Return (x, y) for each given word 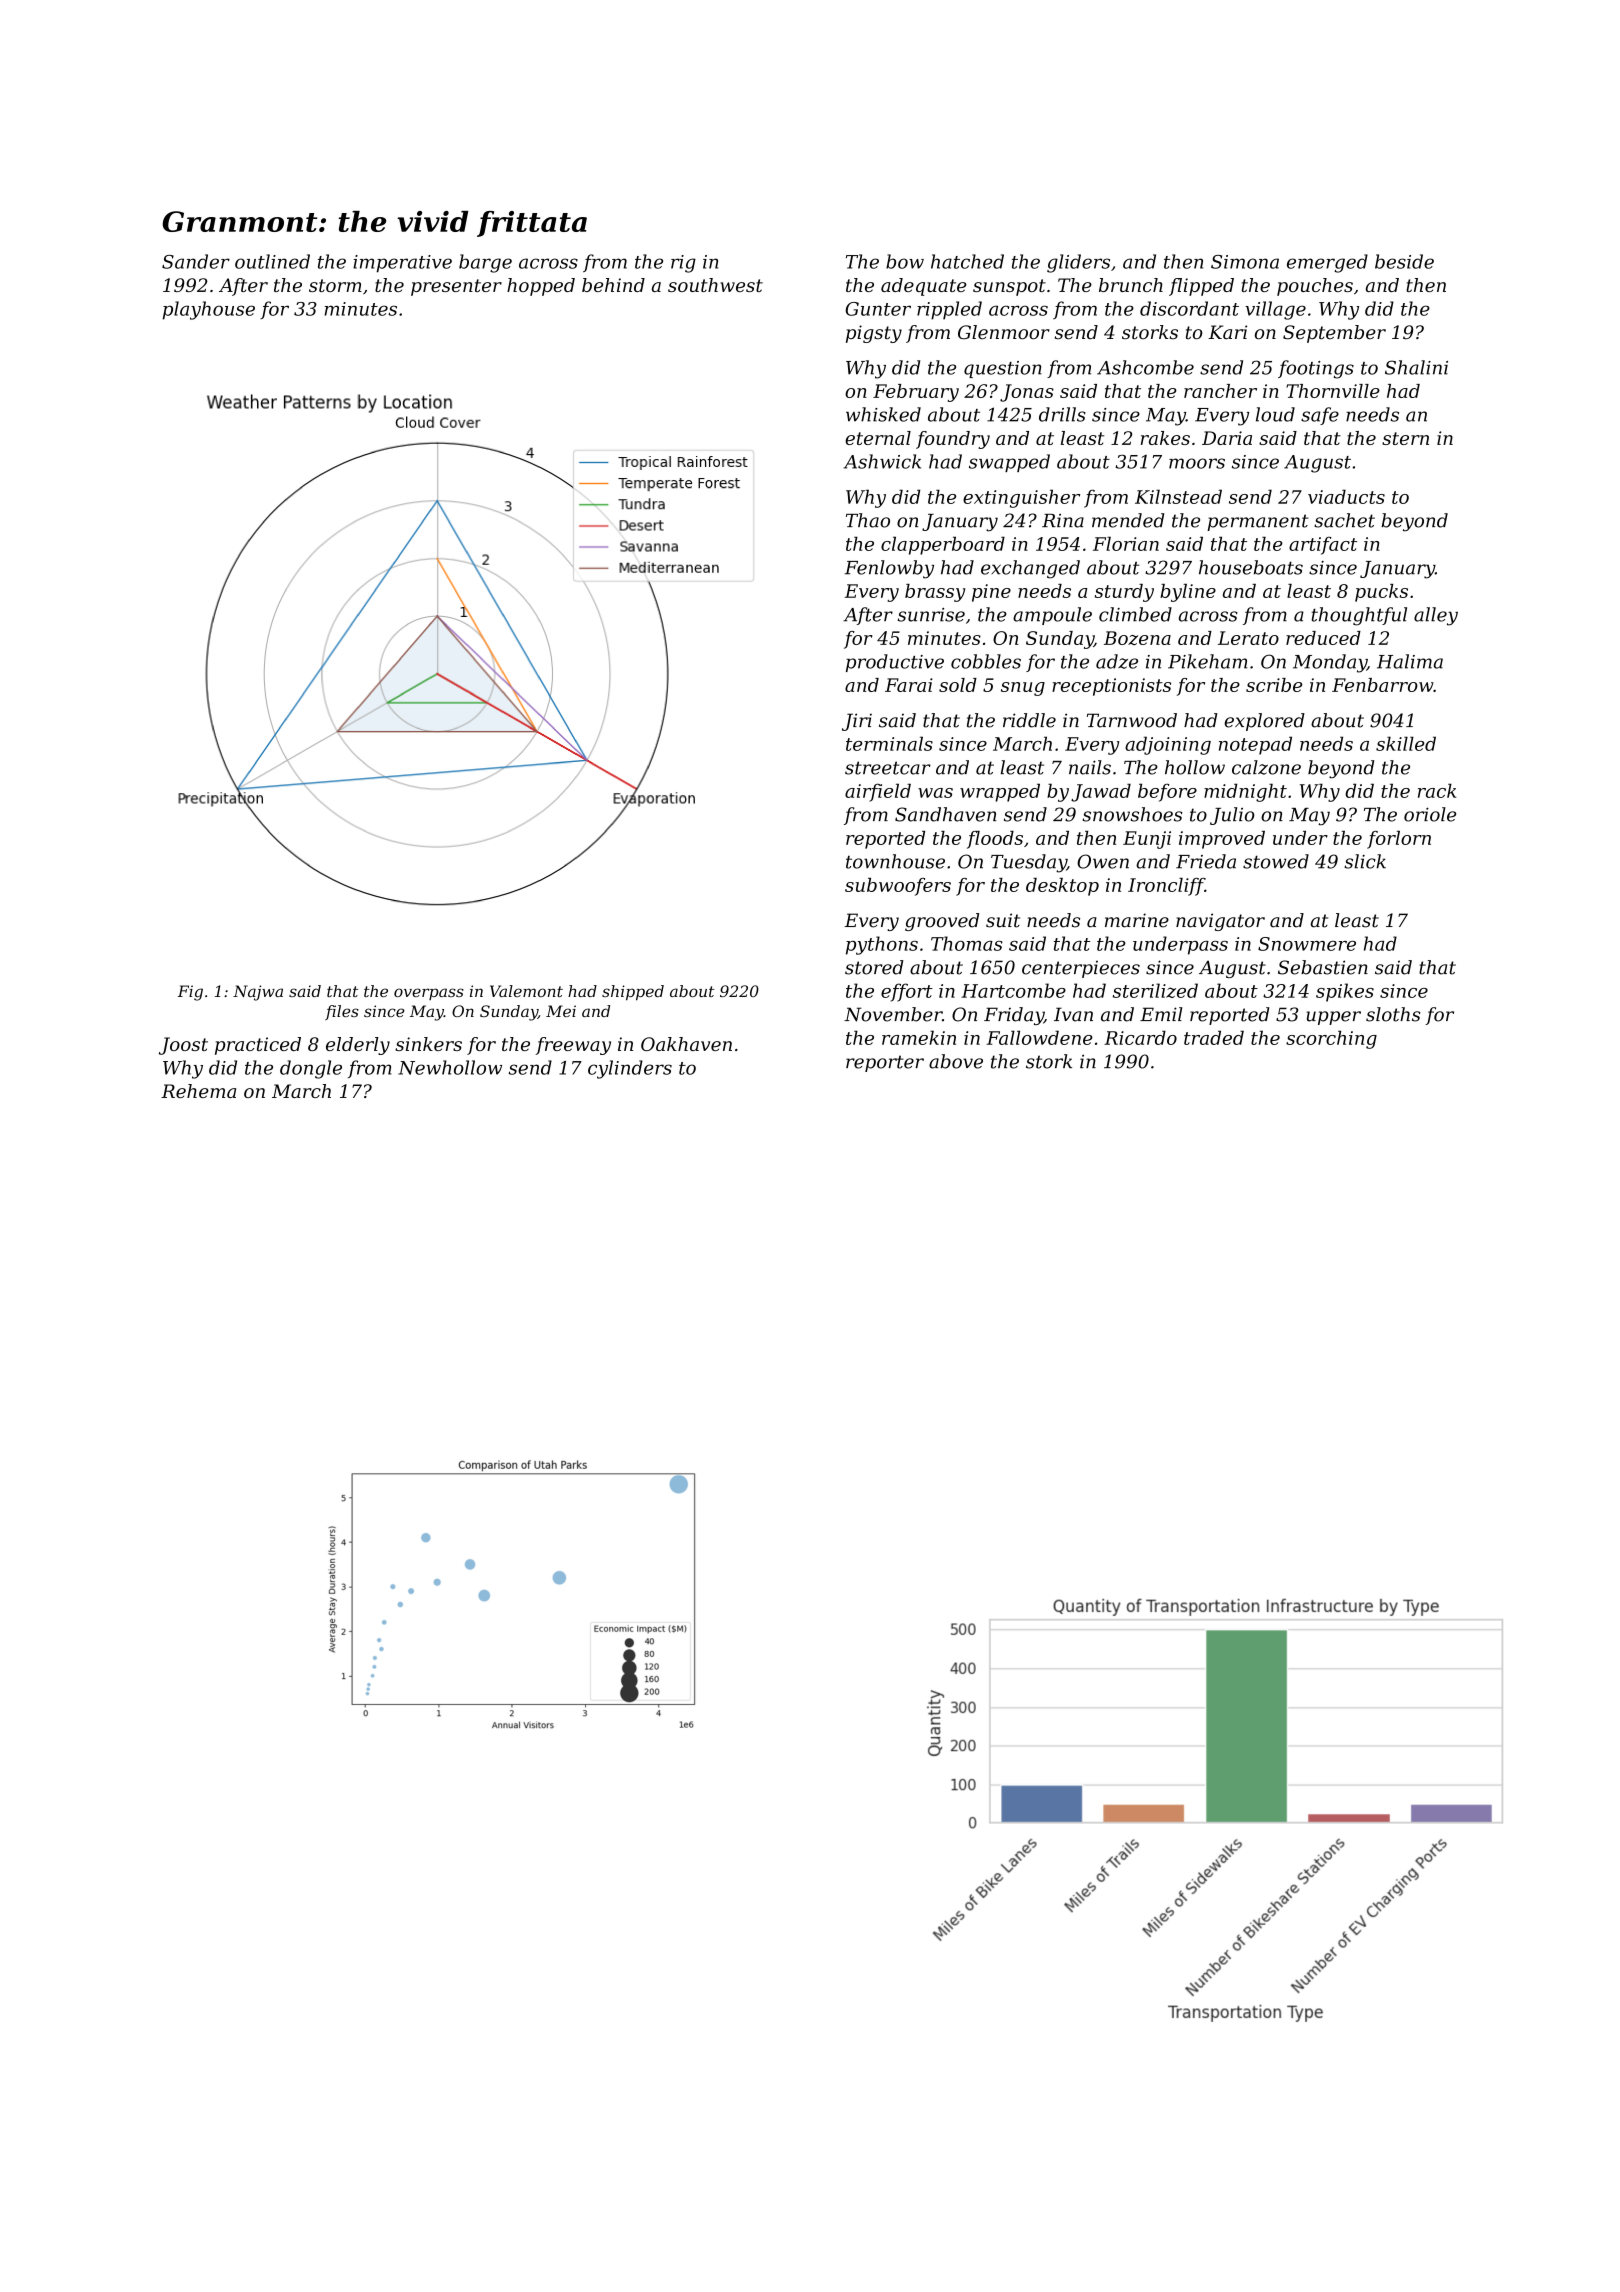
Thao (868, 520)
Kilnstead (1178, 496)
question (1003, 369)
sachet (1344, 520)
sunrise (931, 615)
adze (1117, 661)
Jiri (857, 722)
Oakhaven (686, 1044)
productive (895, 663)
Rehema (198, 1091)
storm (335, 285)
